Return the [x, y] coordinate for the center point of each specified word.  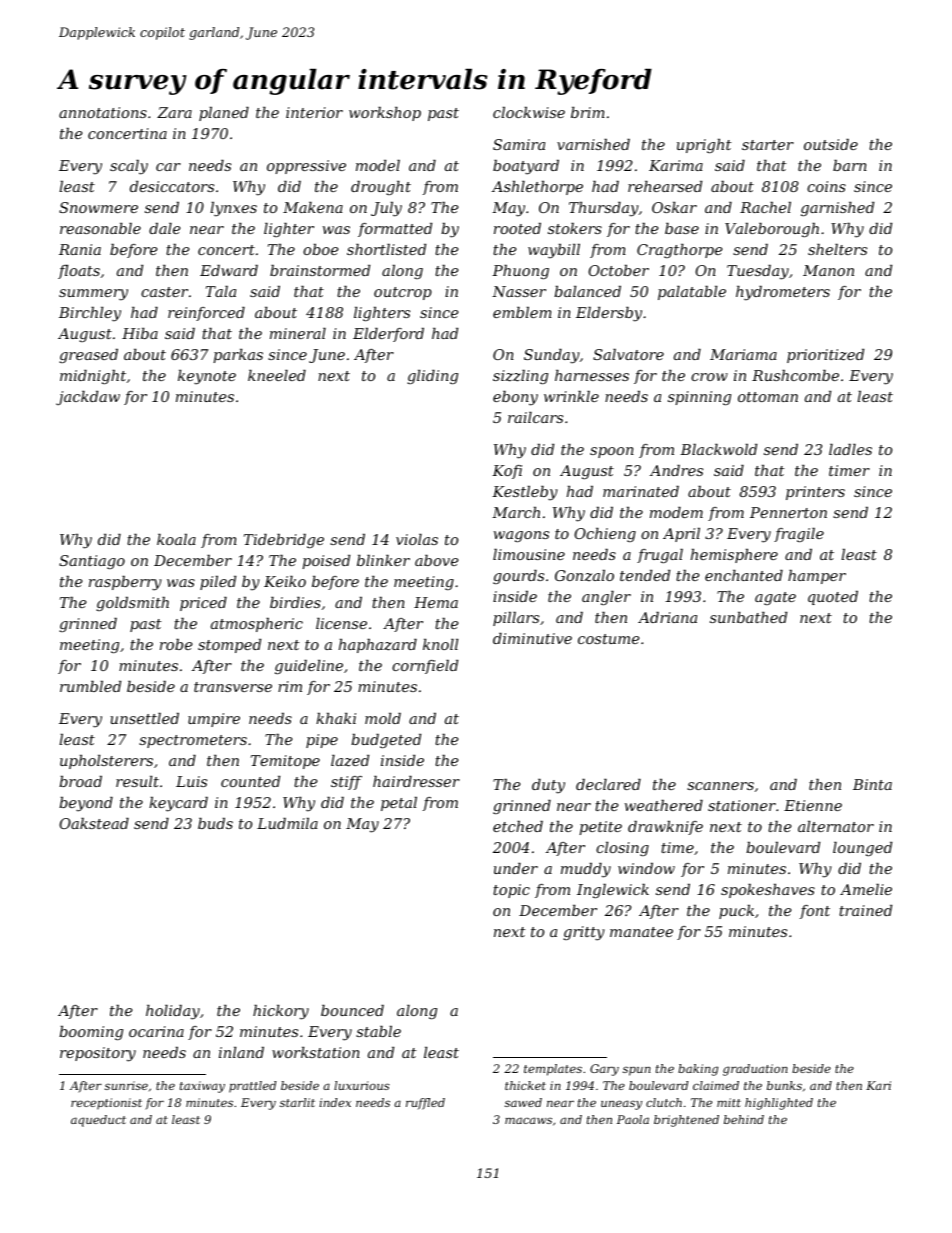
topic [511, 891]
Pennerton [788, 512]
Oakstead [94, 823]
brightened [686, 1121]
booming [91, 1033]
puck [736, 912]
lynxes [233, 209]
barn [850, 165]
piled [218, 583]
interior [314, 112]
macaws [528, 1120]
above [437, 560]
